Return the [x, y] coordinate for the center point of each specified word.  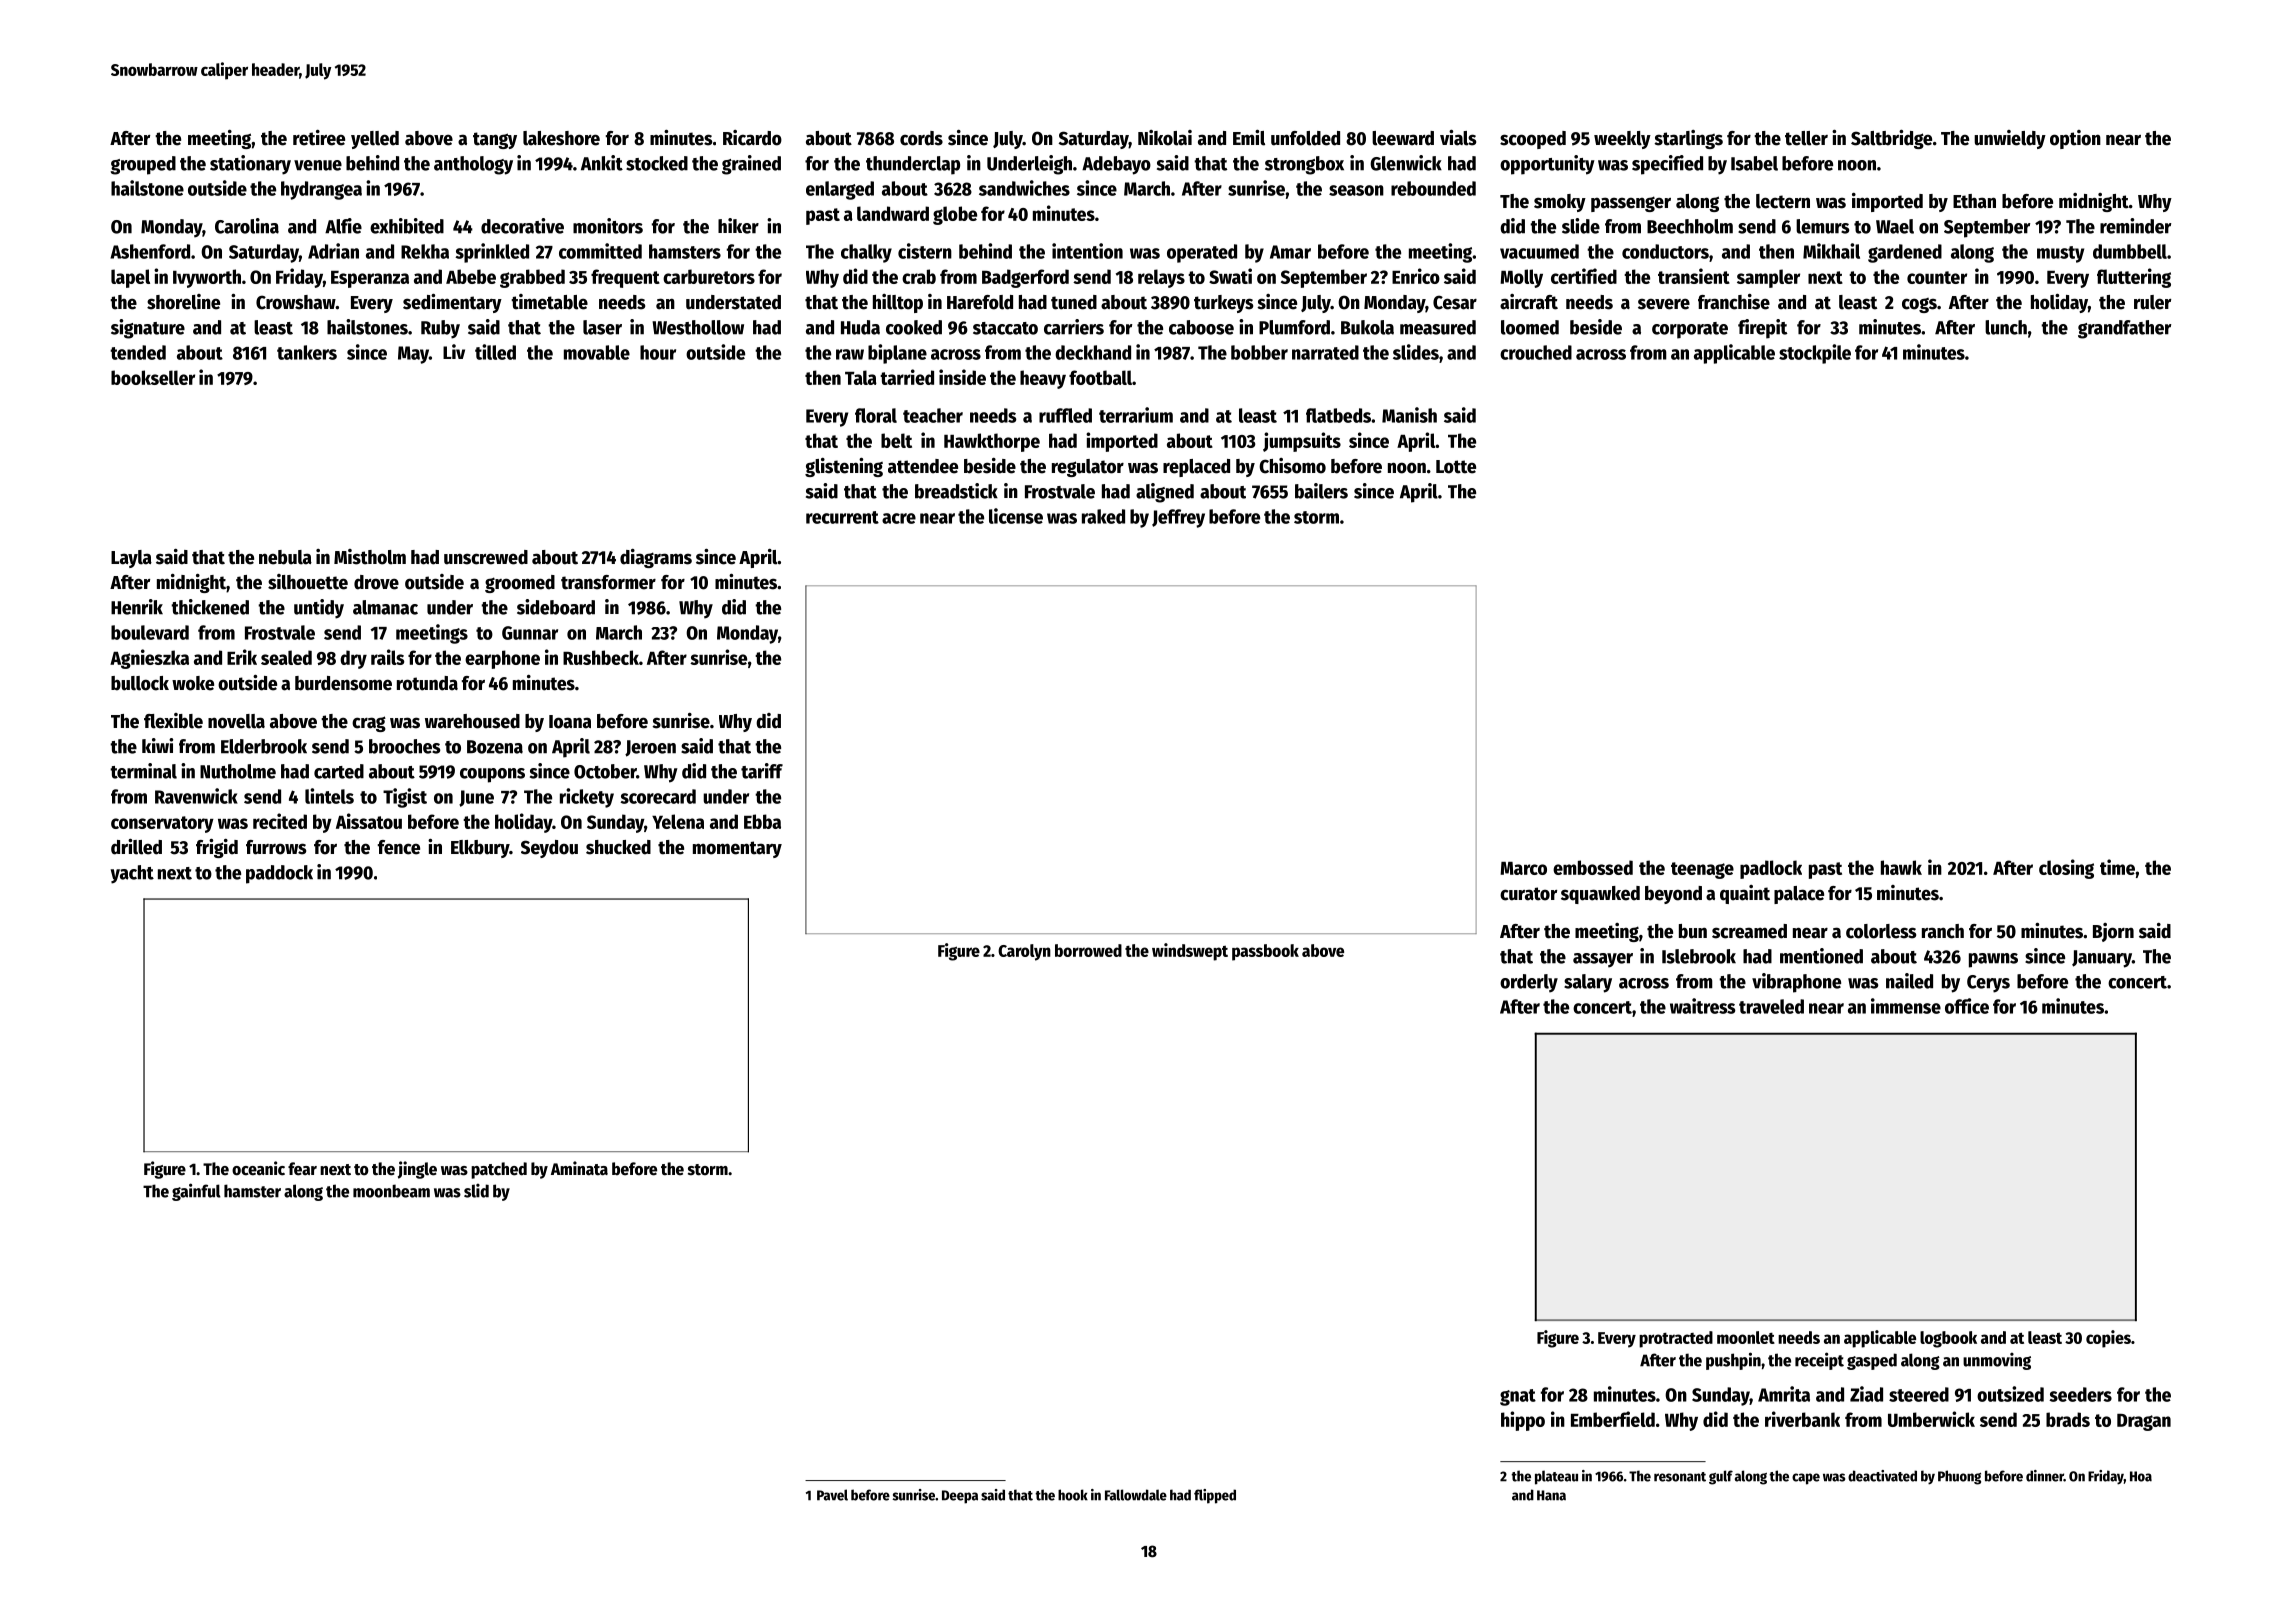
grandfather [2124, 329]
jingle [417, 1170]
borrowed [1088, 950]
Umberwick [1931, 1419]
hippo [1523, 1421]
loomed [1530, 327]
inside [962, 377]
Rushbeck [601, 657]
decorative [522, 226]
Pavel [832, 1495]
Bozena [495, 747]
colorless [1881, 931]
